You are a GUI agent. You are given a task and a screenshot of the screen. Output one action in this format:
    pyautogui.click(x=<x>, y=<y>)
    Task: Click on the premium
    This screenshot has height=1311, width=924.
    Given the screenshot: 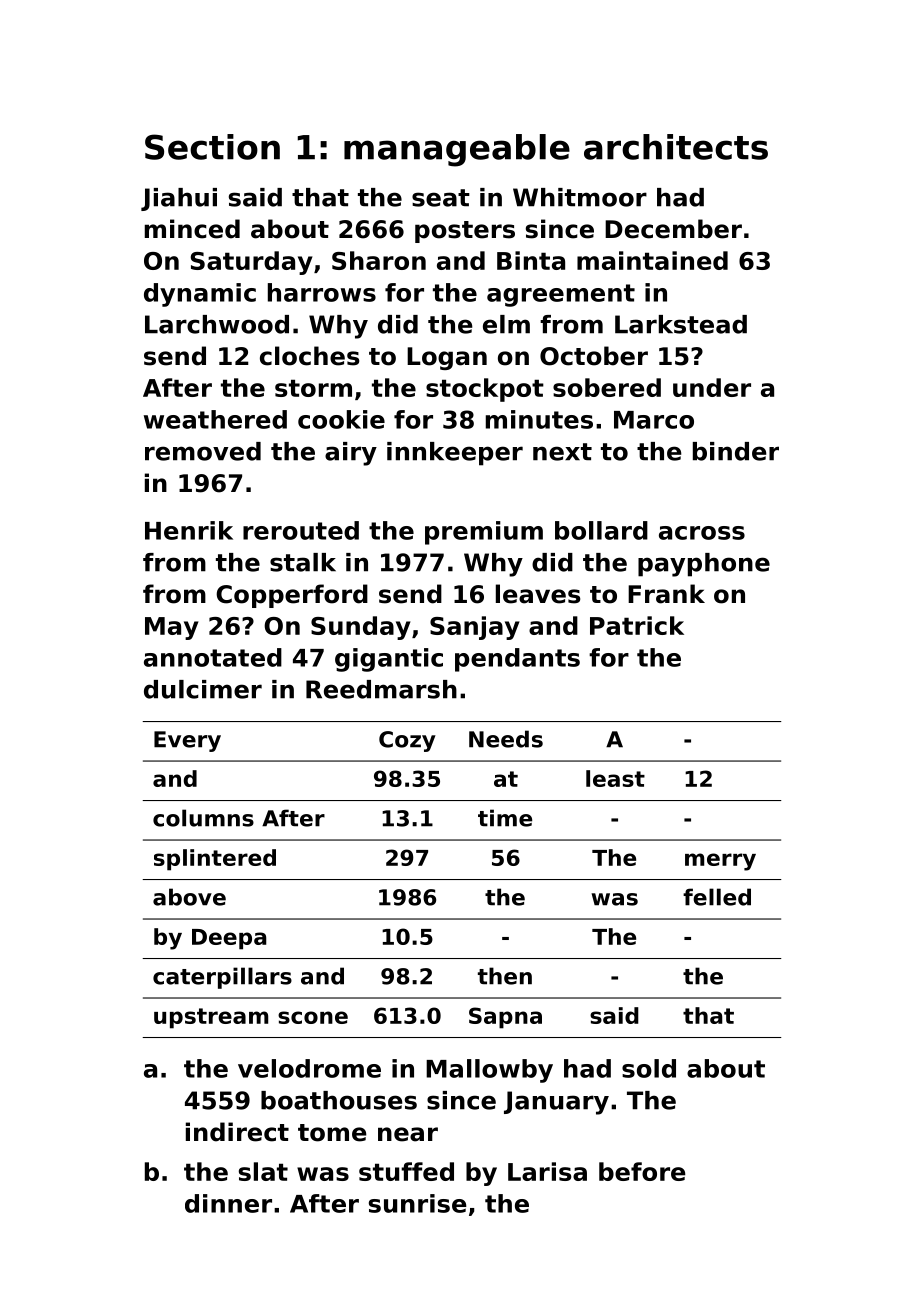 What is the action you would take?
    pyautogui.click(x=484, y=533)
